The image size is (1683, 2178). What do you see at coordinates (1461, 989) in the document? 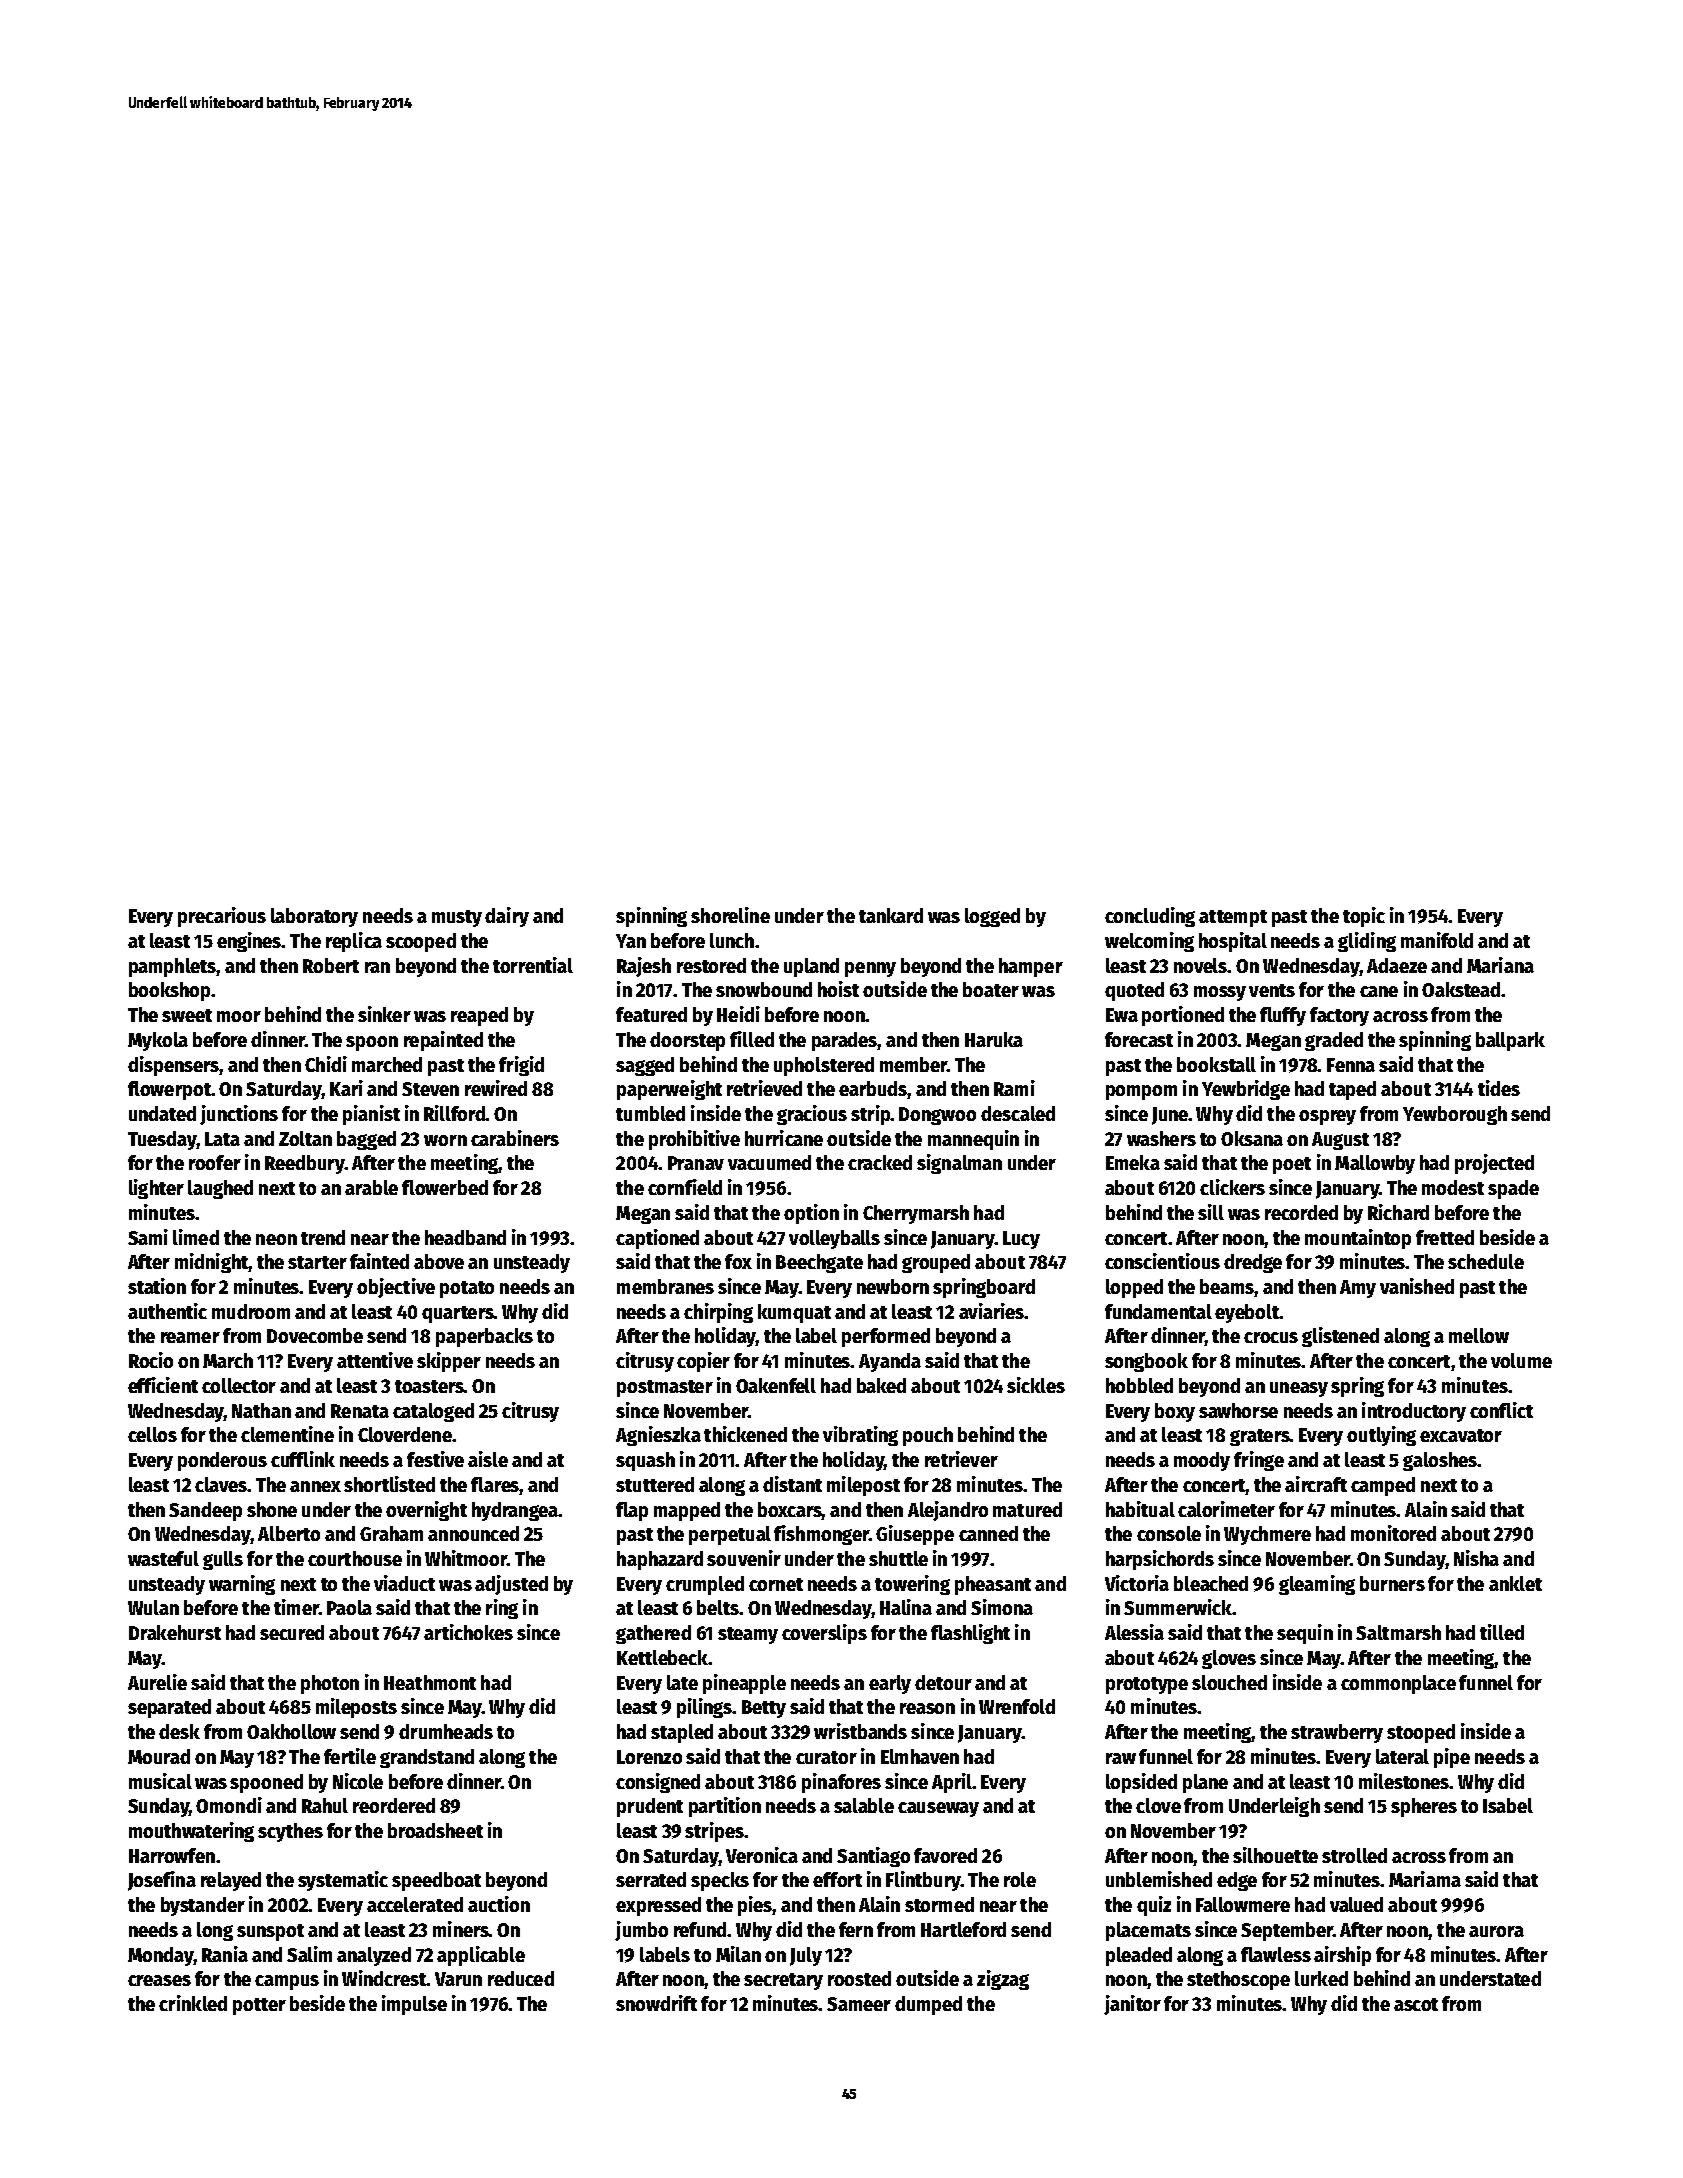
I see `Oakstead` at bounding box center [1461, 989].
